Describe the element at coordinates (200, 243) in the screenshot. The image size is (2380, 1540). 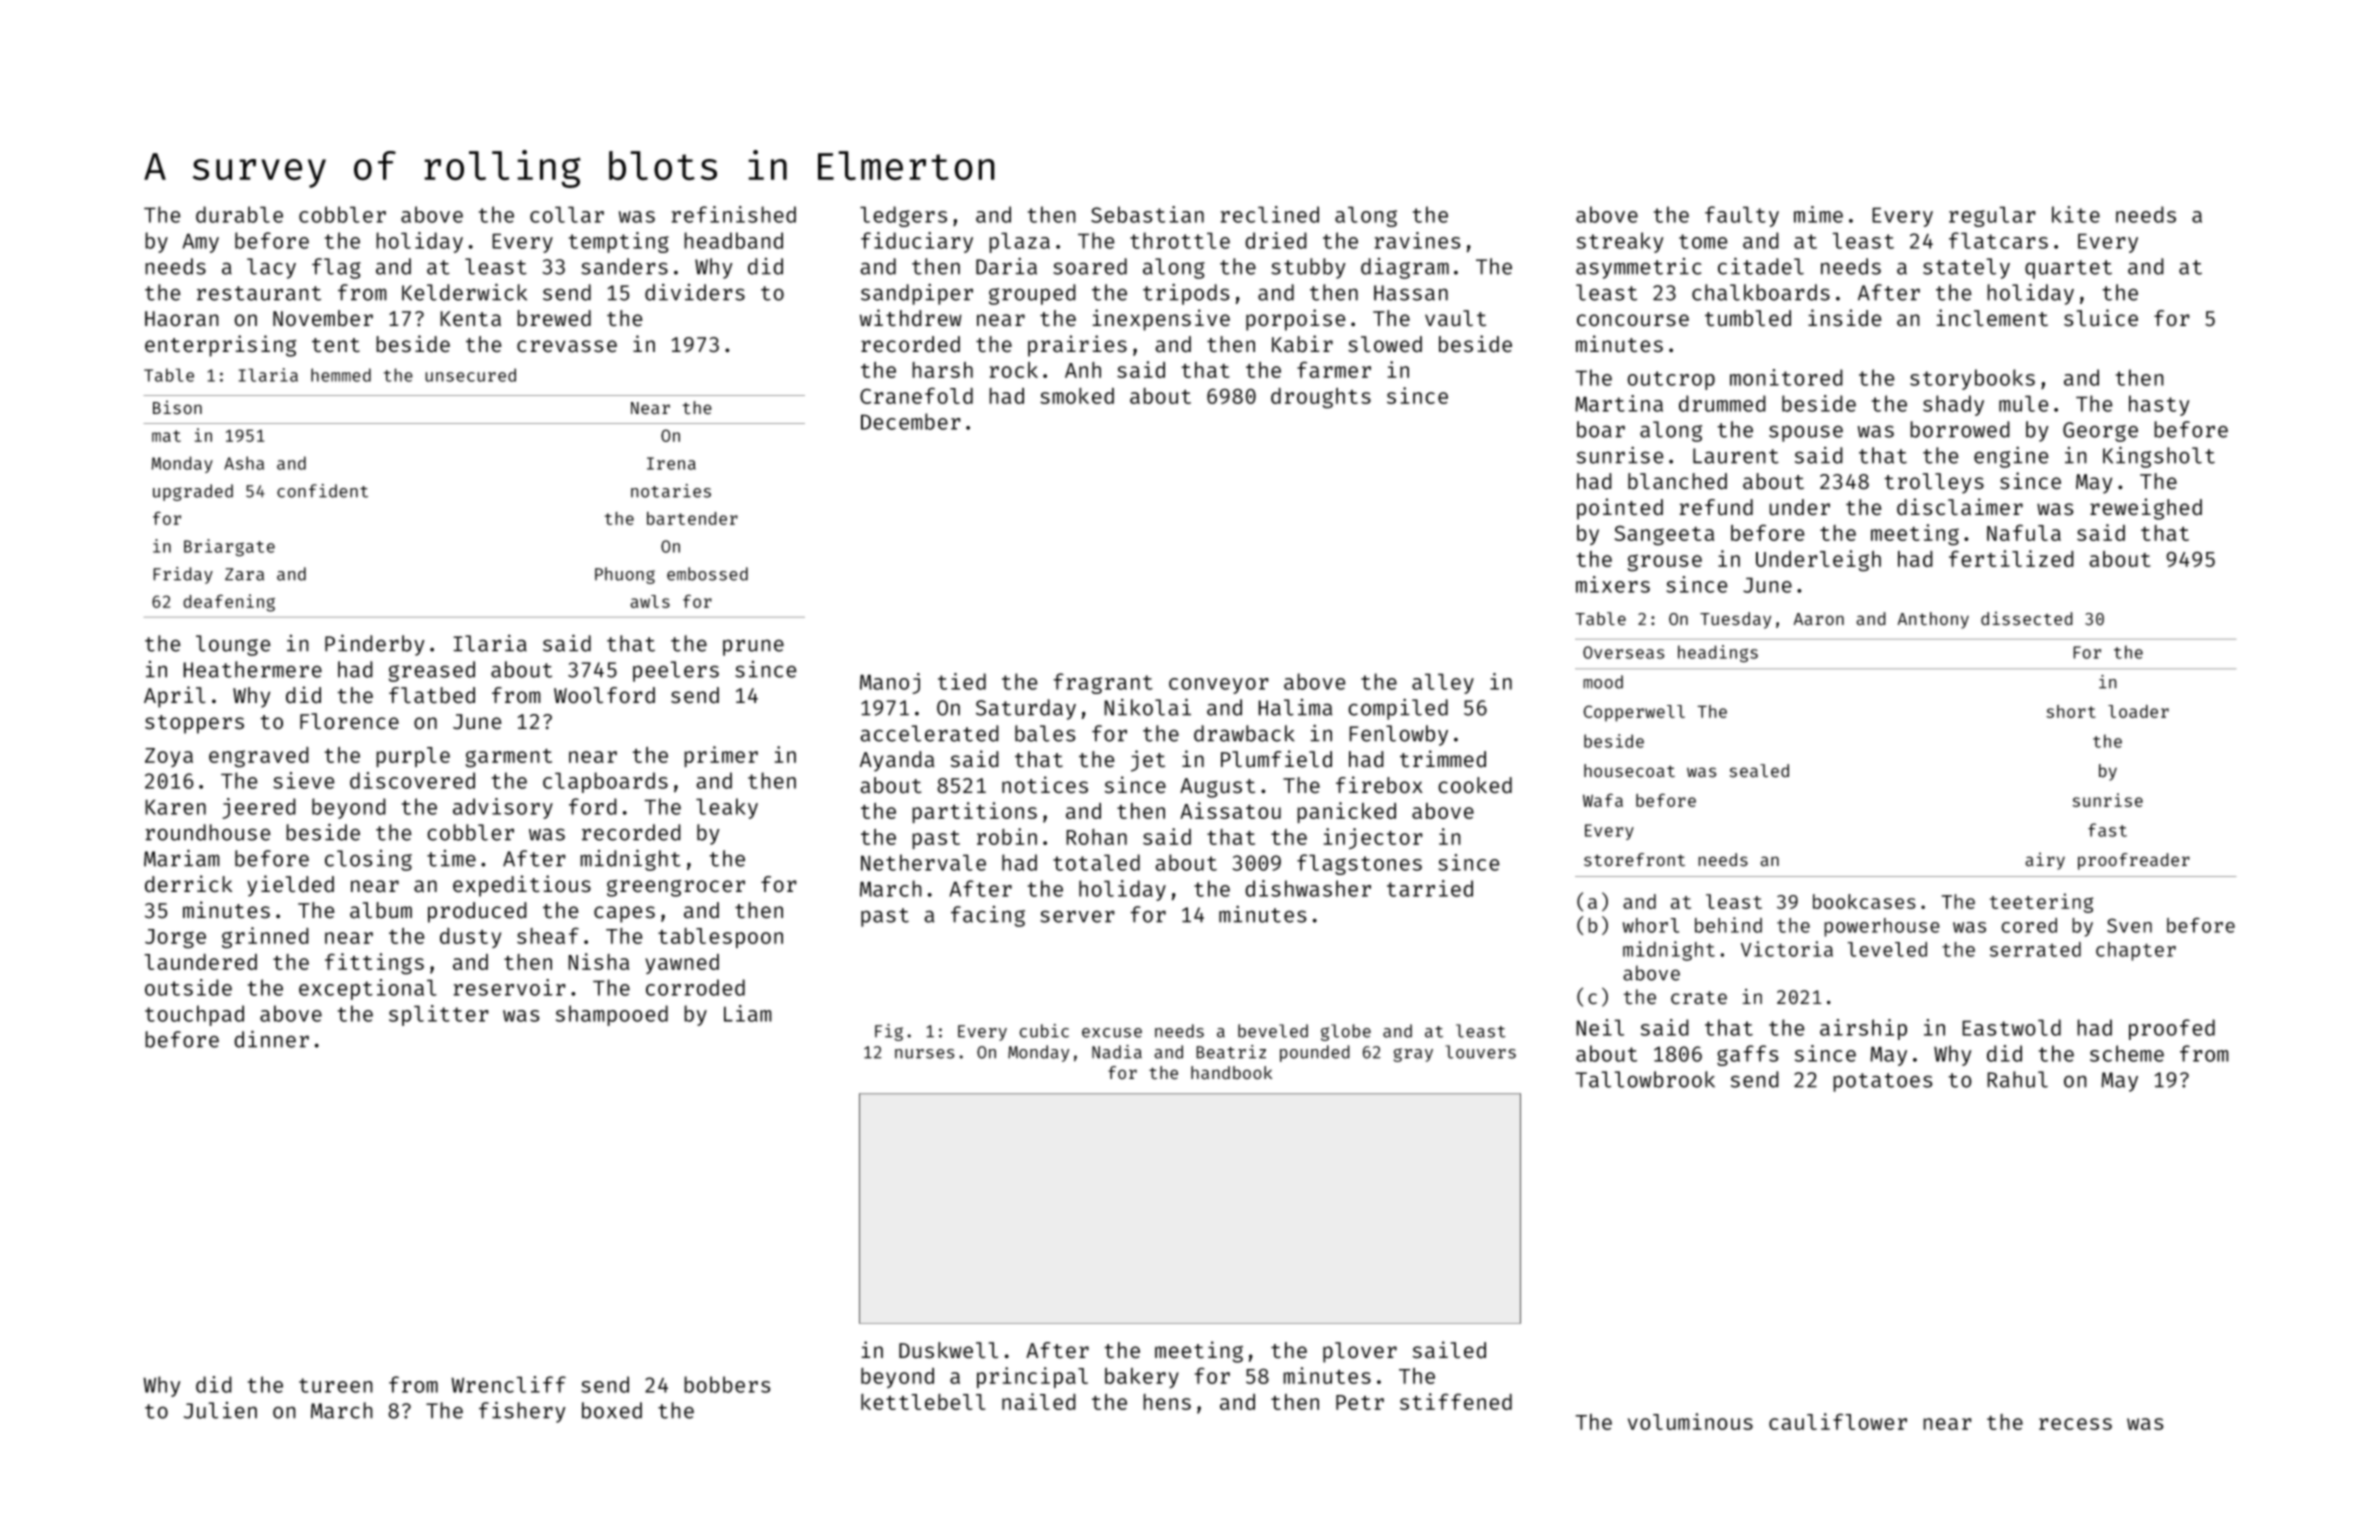
I see `Amy` at that location.
